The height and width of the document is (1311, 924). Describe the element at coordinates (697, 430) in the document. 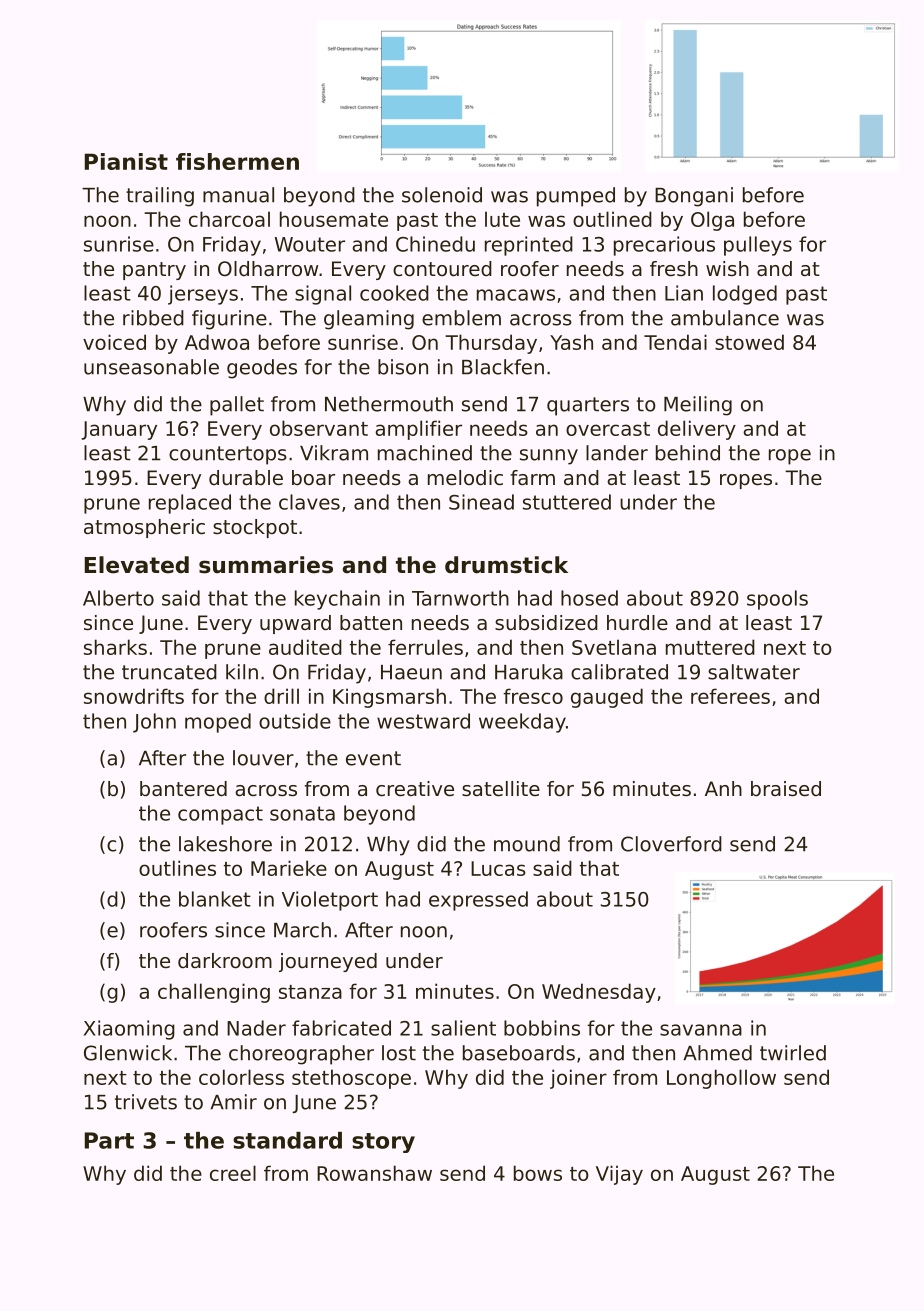

I see `delivery` at that location.
